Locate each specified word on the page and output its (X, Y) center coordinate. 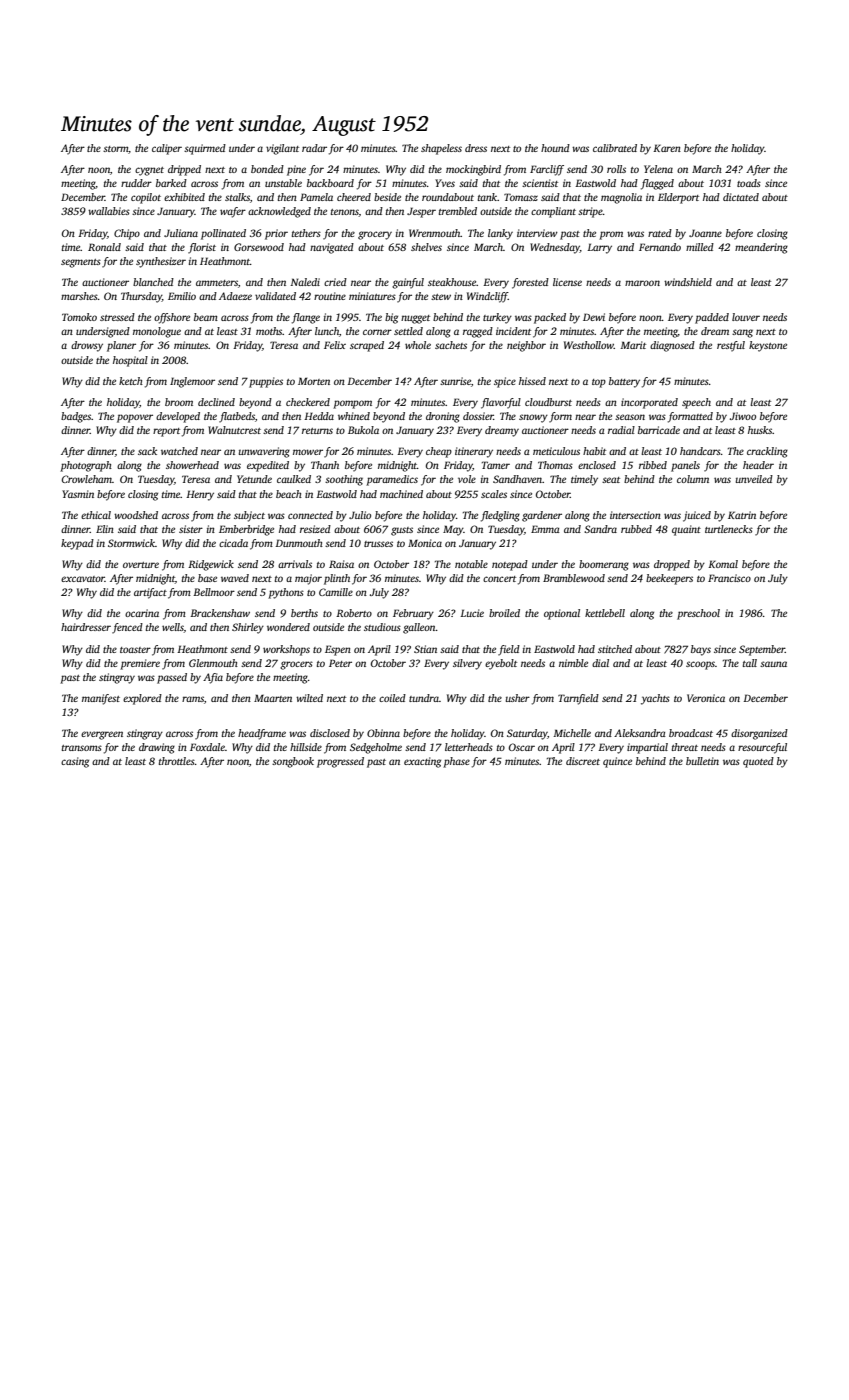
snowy (533, 418)
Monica (425, 543)
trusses (378, 544)
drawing (157, 748)
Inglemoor (192, 382)
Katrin (742, 515)
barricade (659, 430)
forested (530, 283)
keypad (77, 544)
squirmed (205, 149)
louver (746, 317)
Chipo (127, 234)
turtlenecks (729, 529)
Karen (667, 148)
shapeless (441, 149)
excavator (83, 579)
